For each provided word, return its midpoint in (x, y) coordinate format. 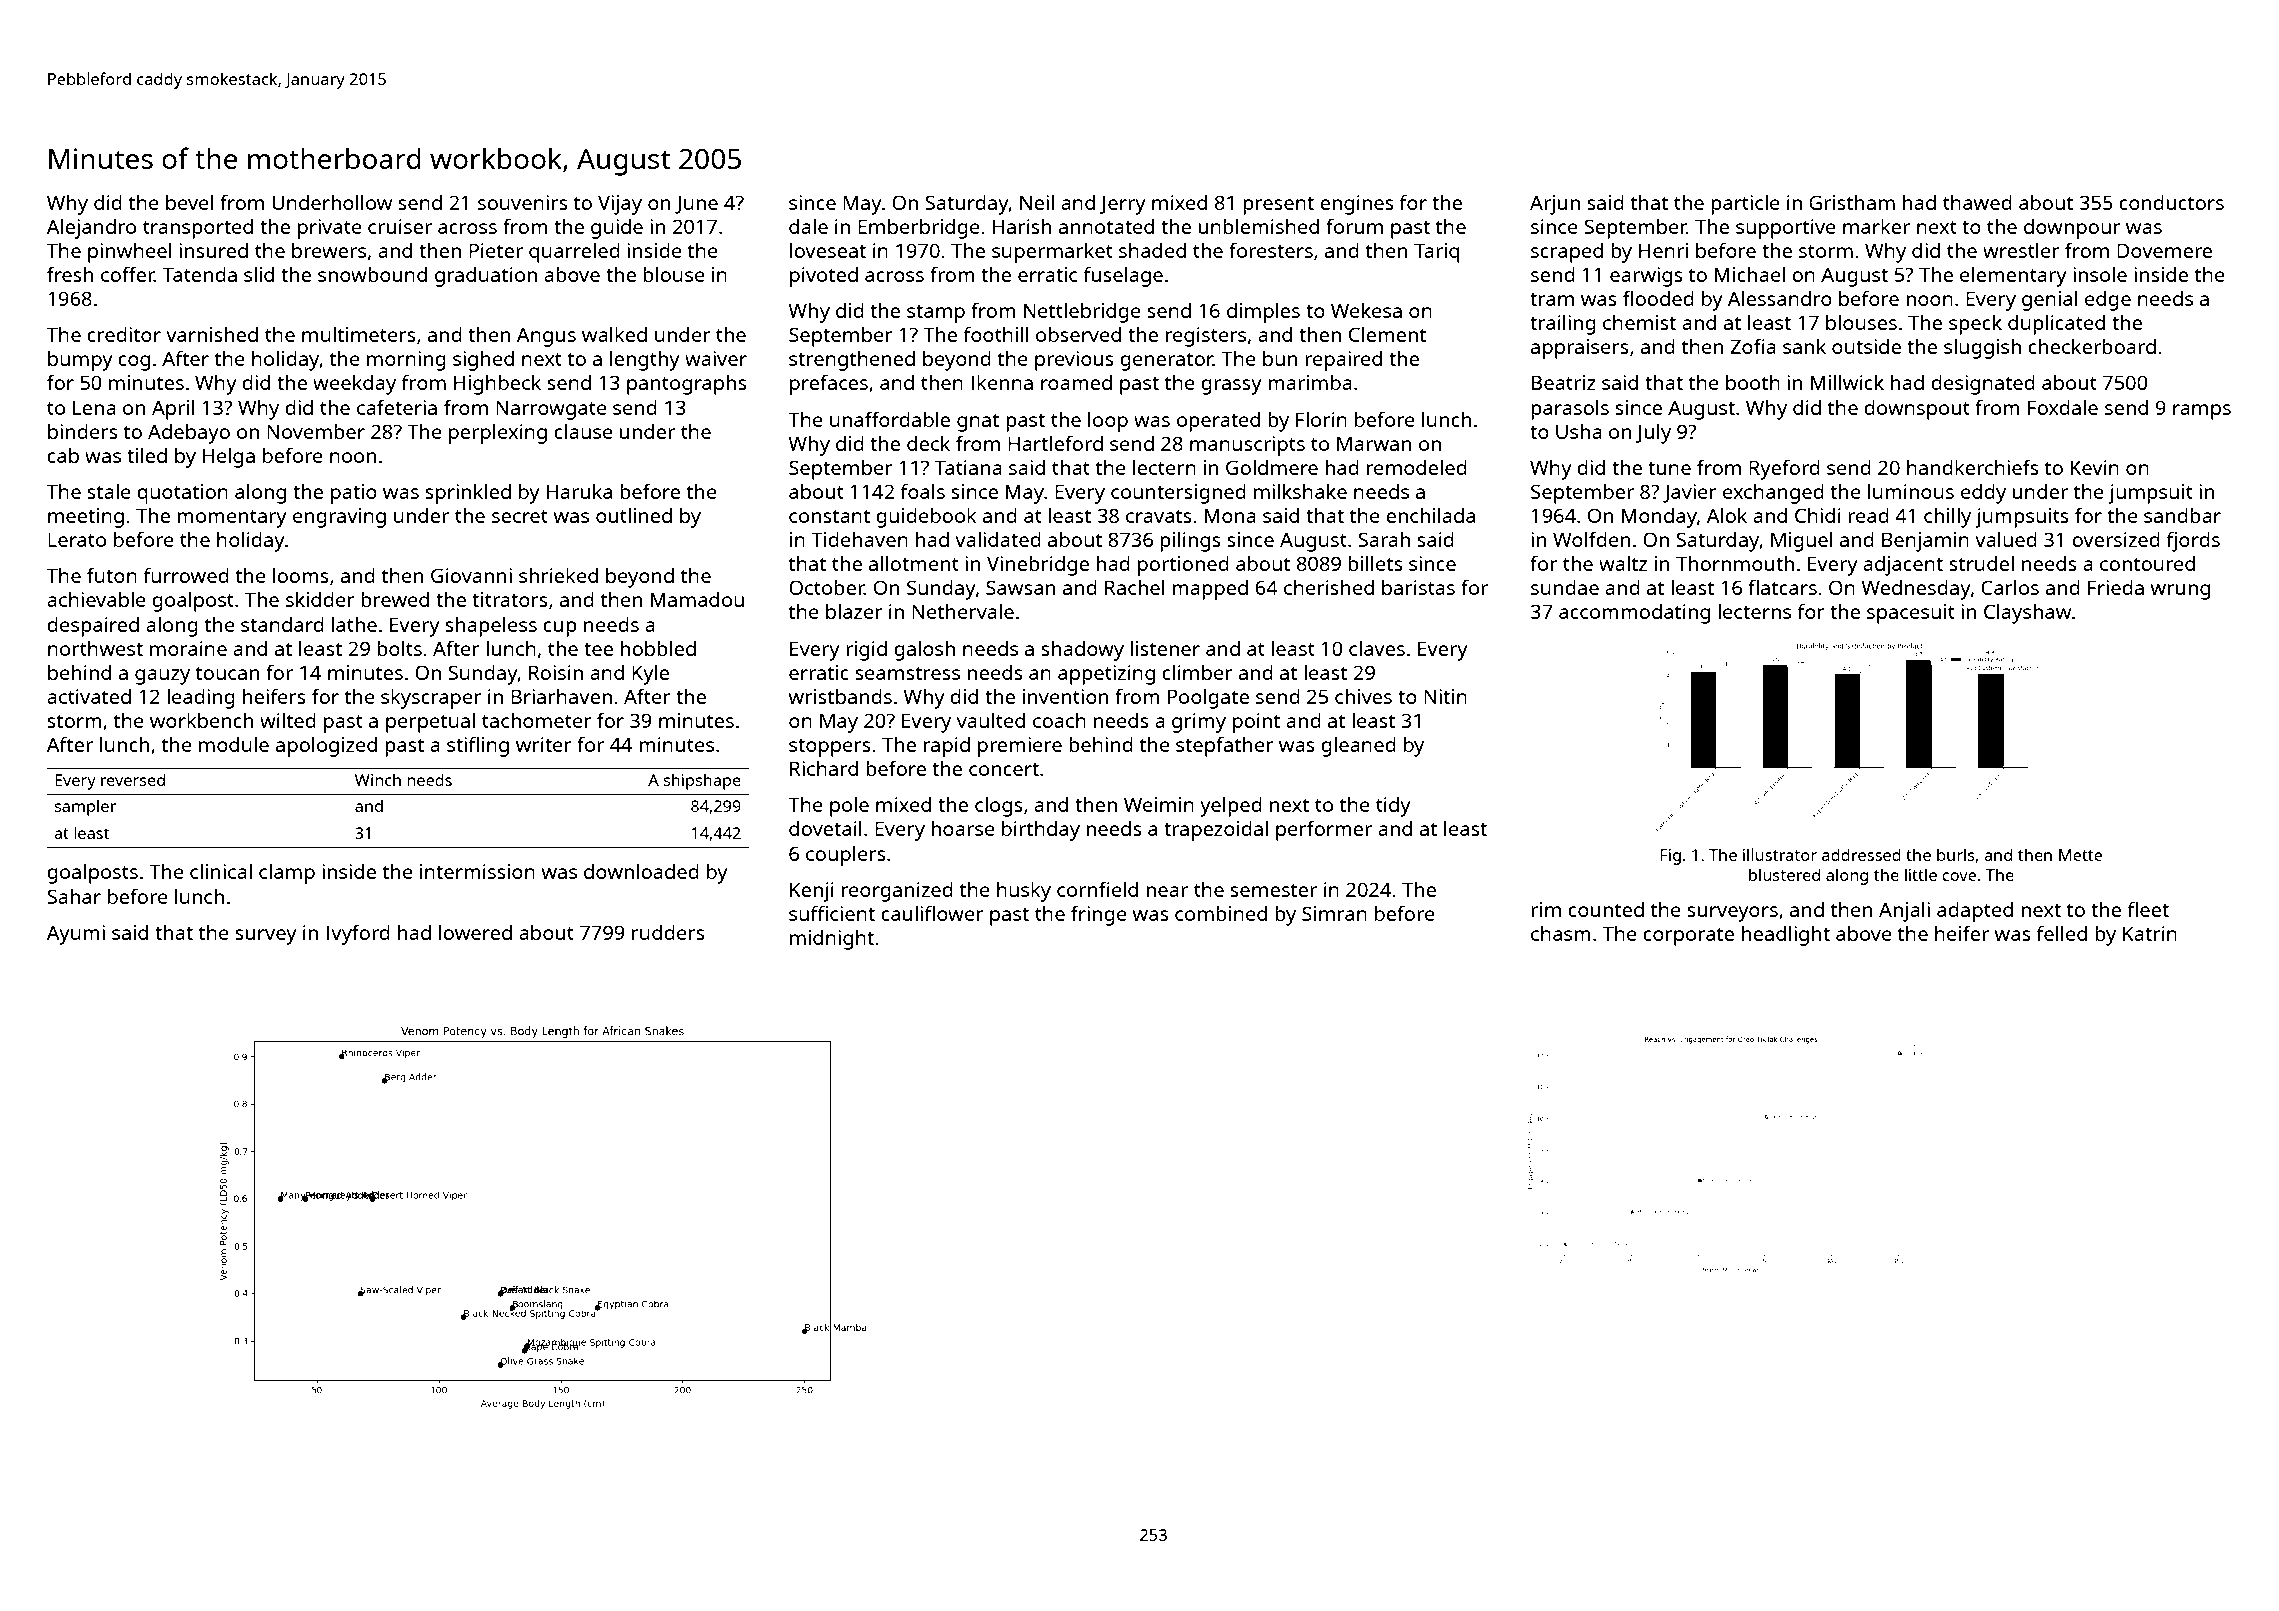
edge (2108, 301)
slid (259, 274)
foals (923, 491)
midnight (832, 940)
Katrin (2150, 933)
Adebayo (189, 434)
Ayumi (76, 935)
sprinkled (468, 493)
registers (1206, 337)
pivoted (824, 277)
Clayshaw (2027, 613)
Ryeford (1784, 469)
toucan (227, 673)
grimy (1199, 723)
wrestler (2021, 250)
